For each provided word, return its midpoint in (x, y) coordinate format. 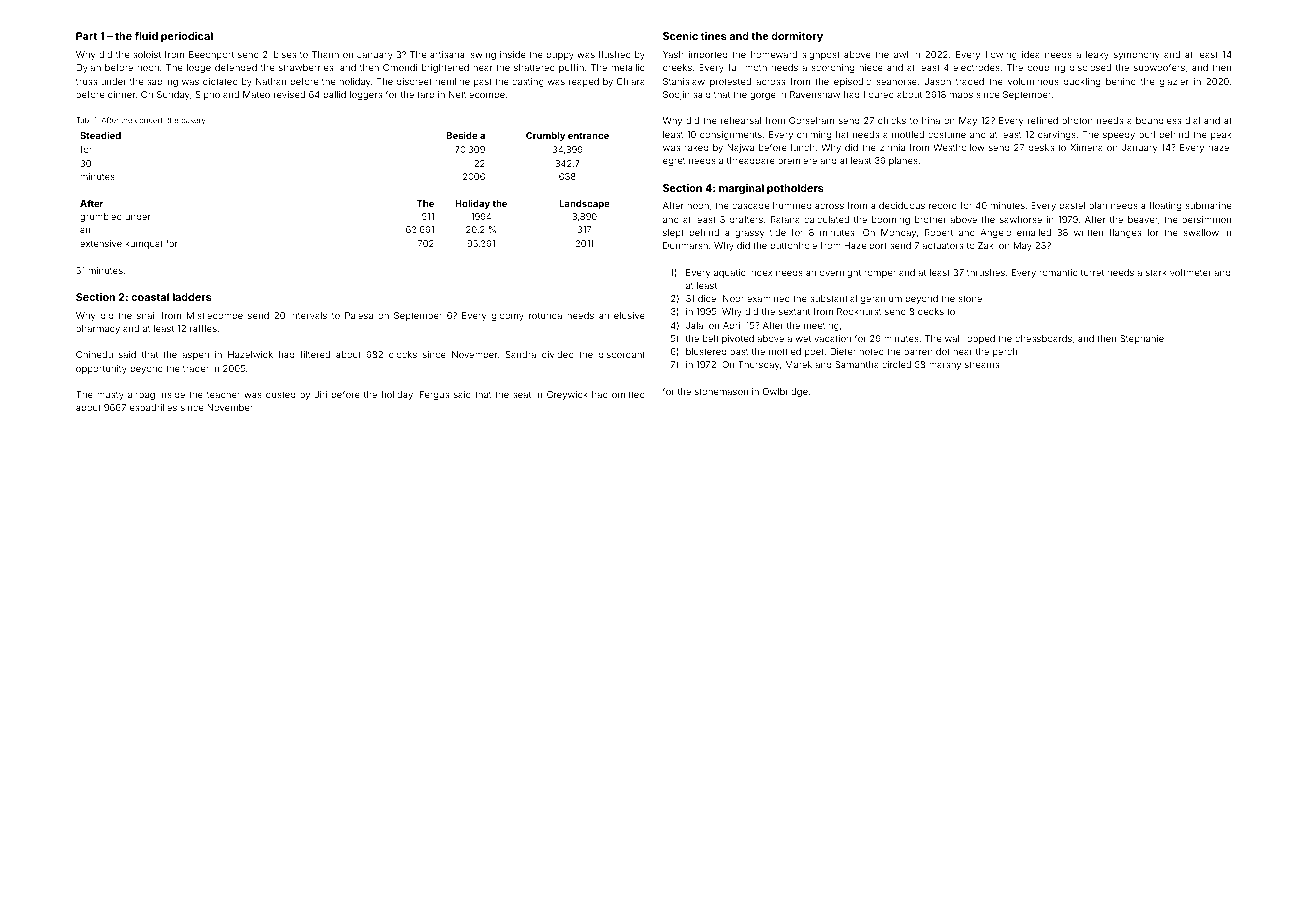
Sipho (208, 95)
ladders (192, 297)
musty (110, 396)
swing (483, 55)
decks (931, 311)
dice (707, 298)
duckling (1082, 82)
